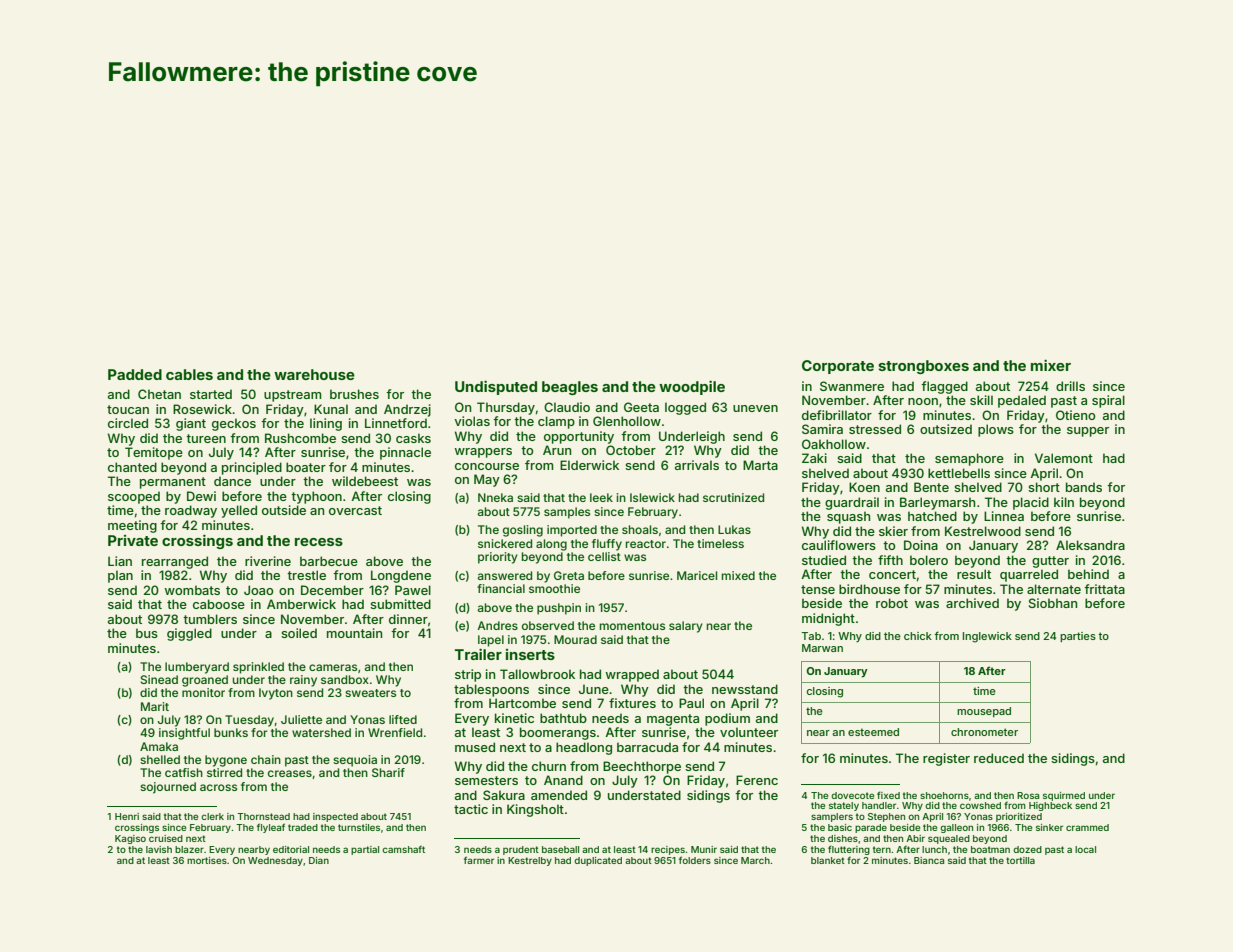  I want to click on arrivals, so click(697, 465).
